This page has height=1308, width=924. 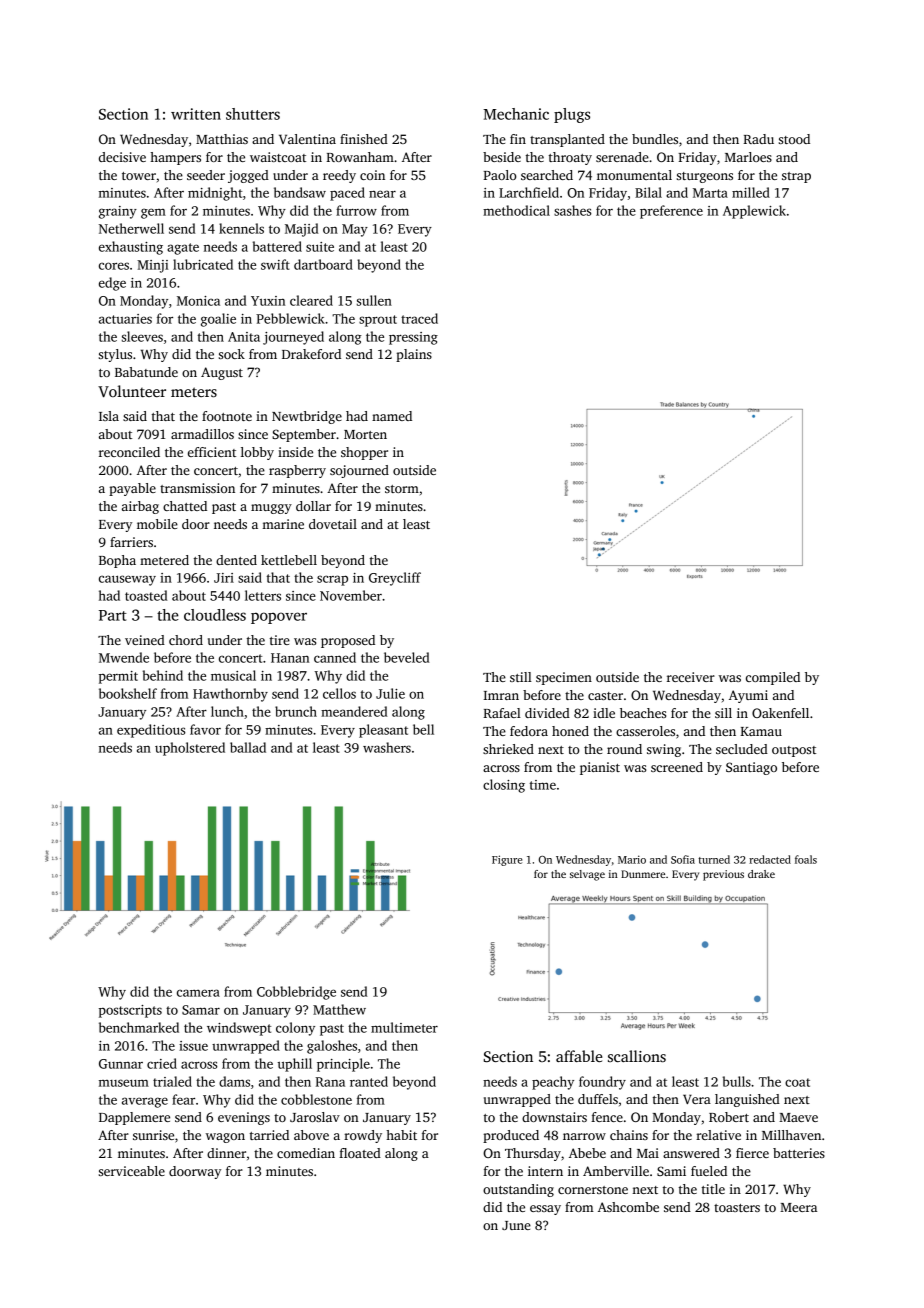 What do you see at coordinates (124, 657) in the page?
I see `Mwende` at bounding box center [124, 657].
